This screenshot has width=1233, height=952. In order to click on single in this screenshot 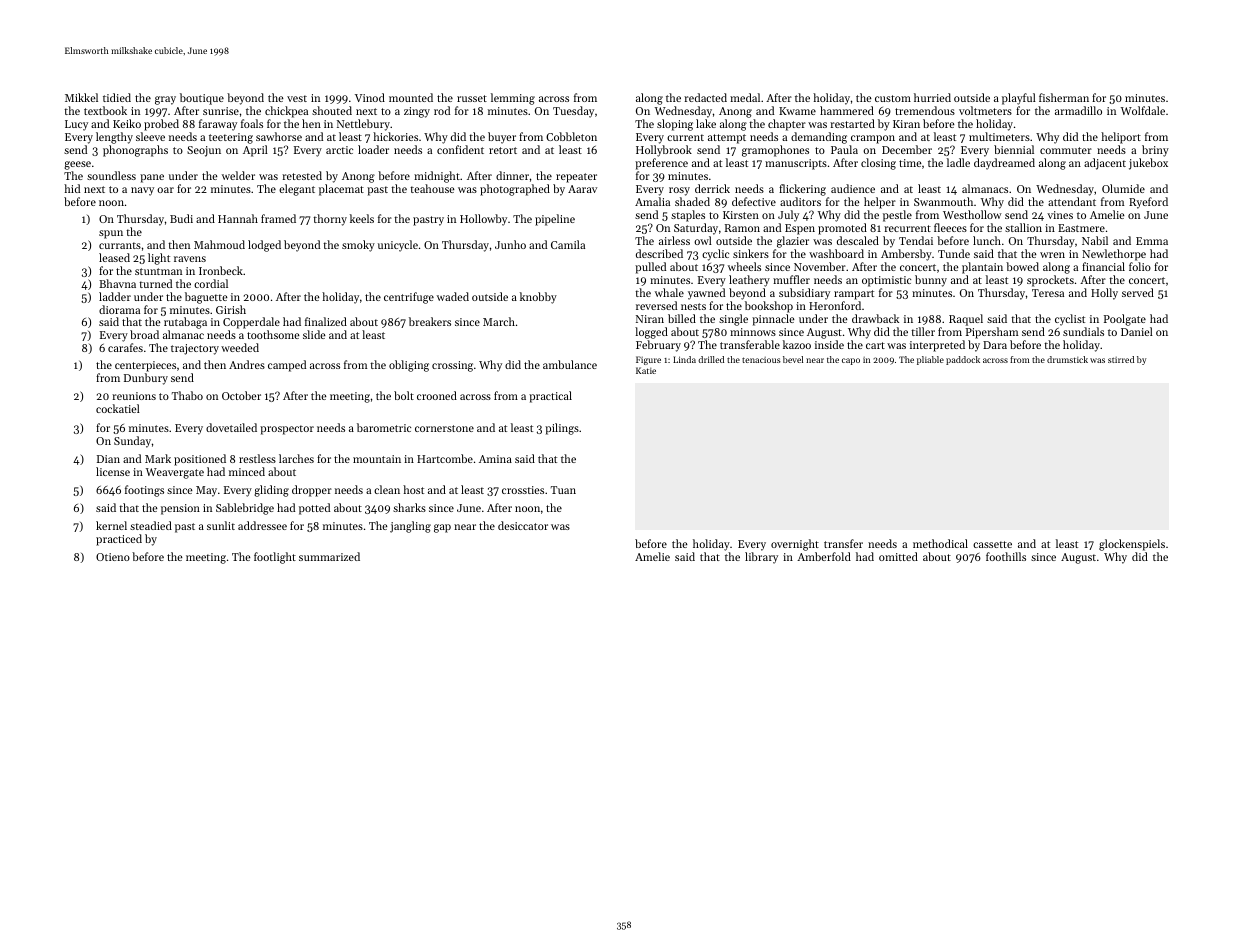, I will do `click(733, 320)`.
